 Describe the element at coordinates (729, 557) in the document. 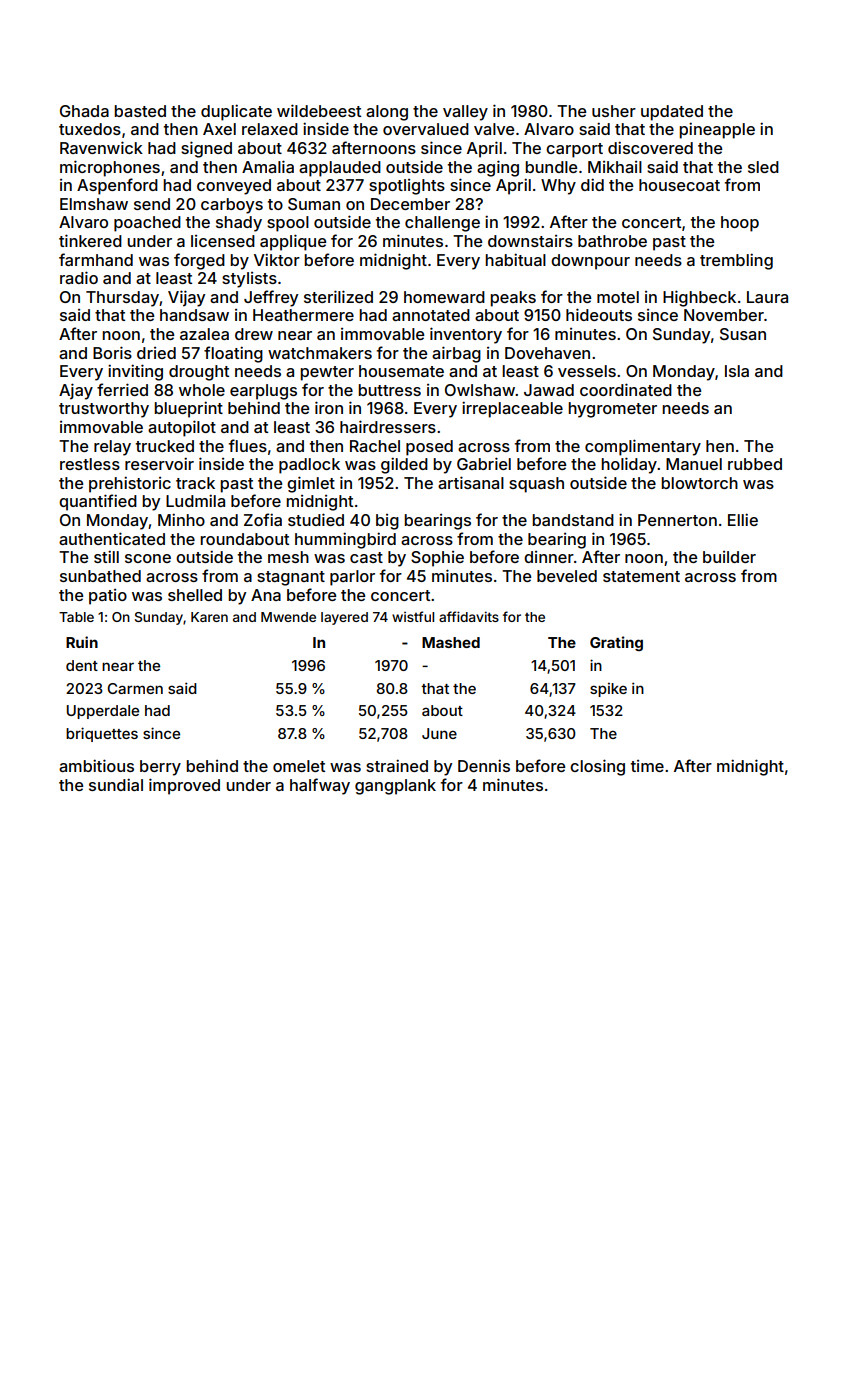

I see `builder` at that location.
